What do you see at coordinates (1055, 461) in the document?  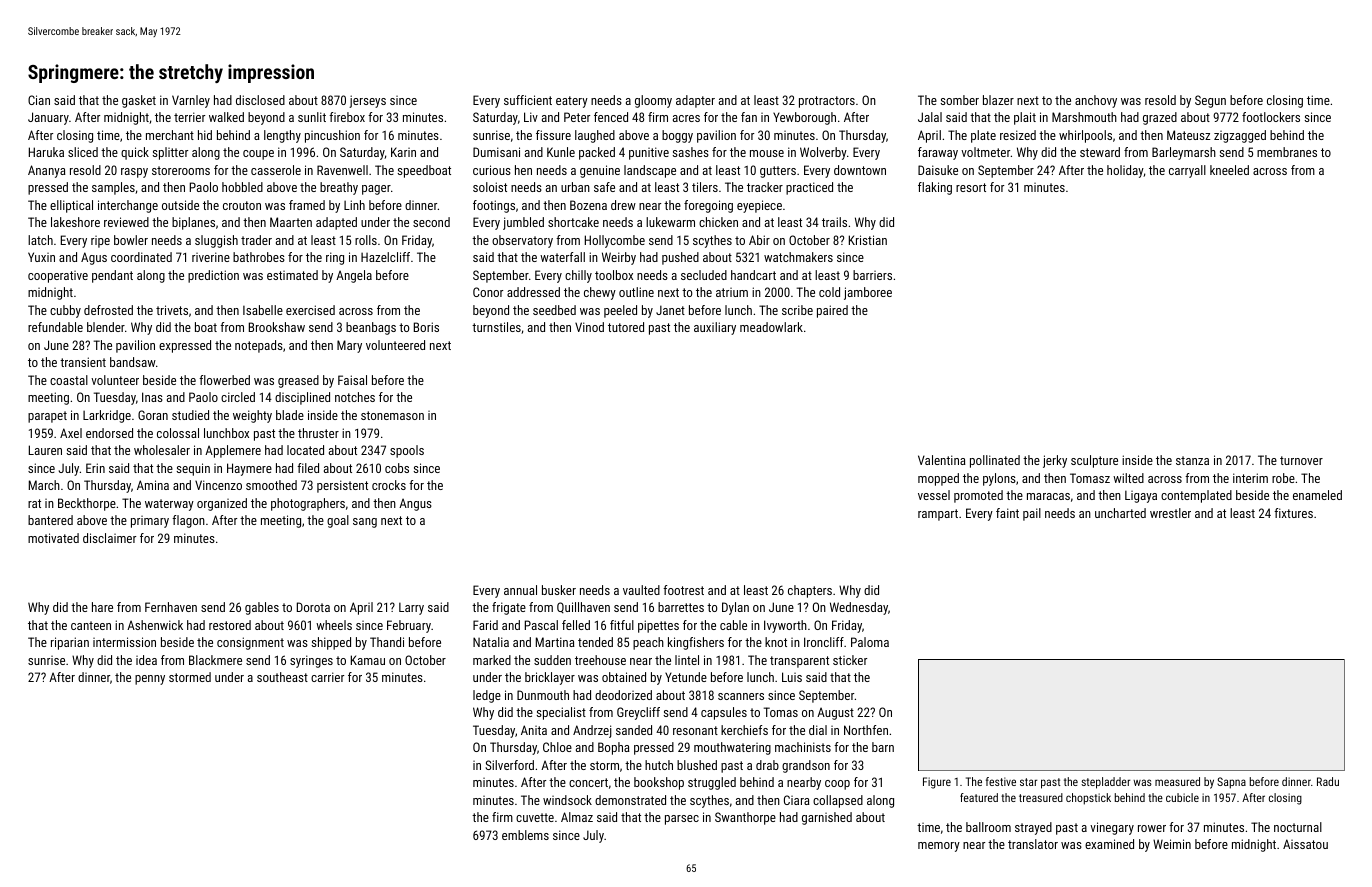 I see `jerky` at bounding box center [1055, 461].
